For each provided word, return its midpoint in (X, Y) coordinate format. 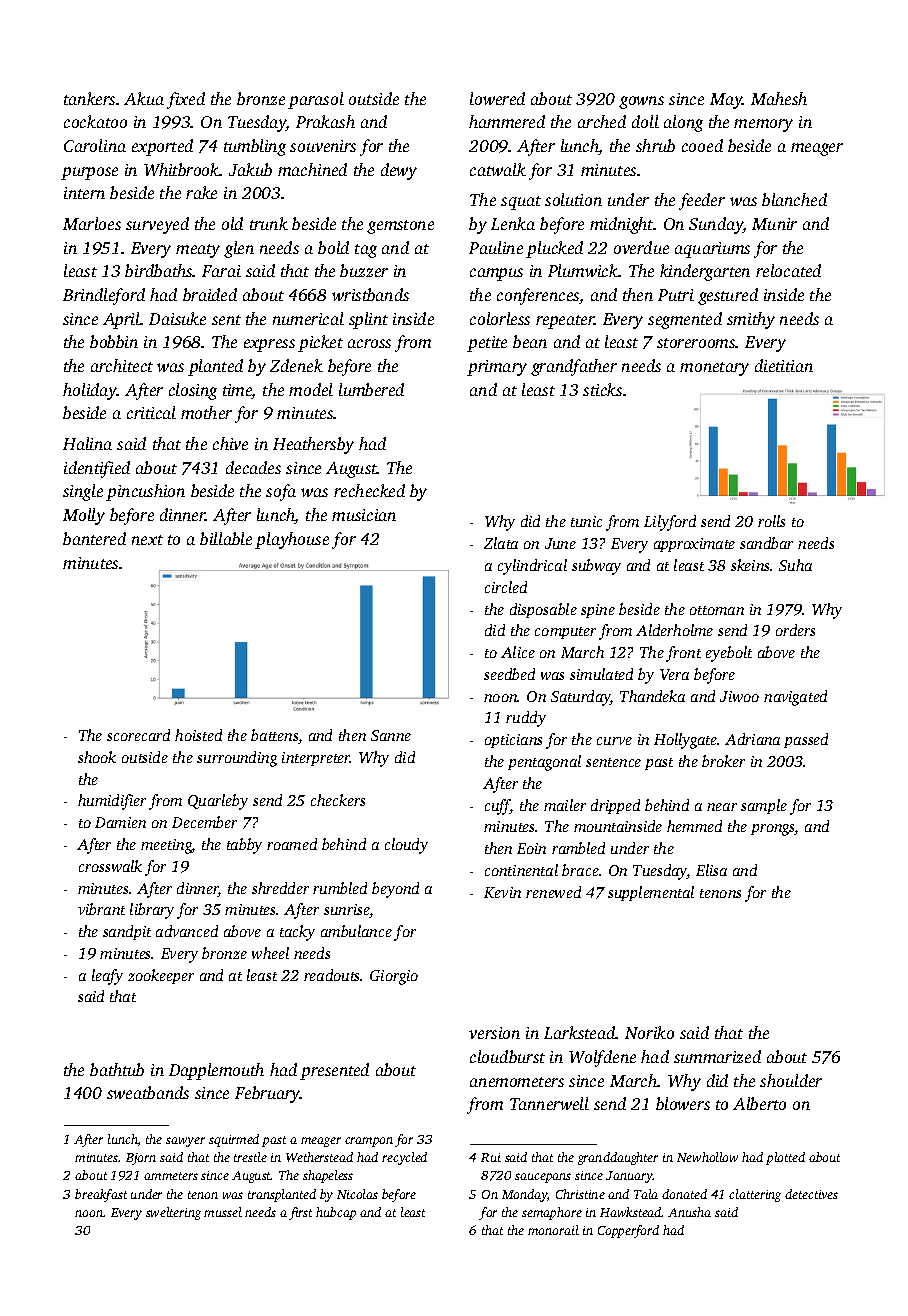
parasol (316, 100)
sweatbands (148, 1092)
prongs (773, 830)
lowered (497, 98)
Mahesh (779, 98)
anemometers (517, 1082)
